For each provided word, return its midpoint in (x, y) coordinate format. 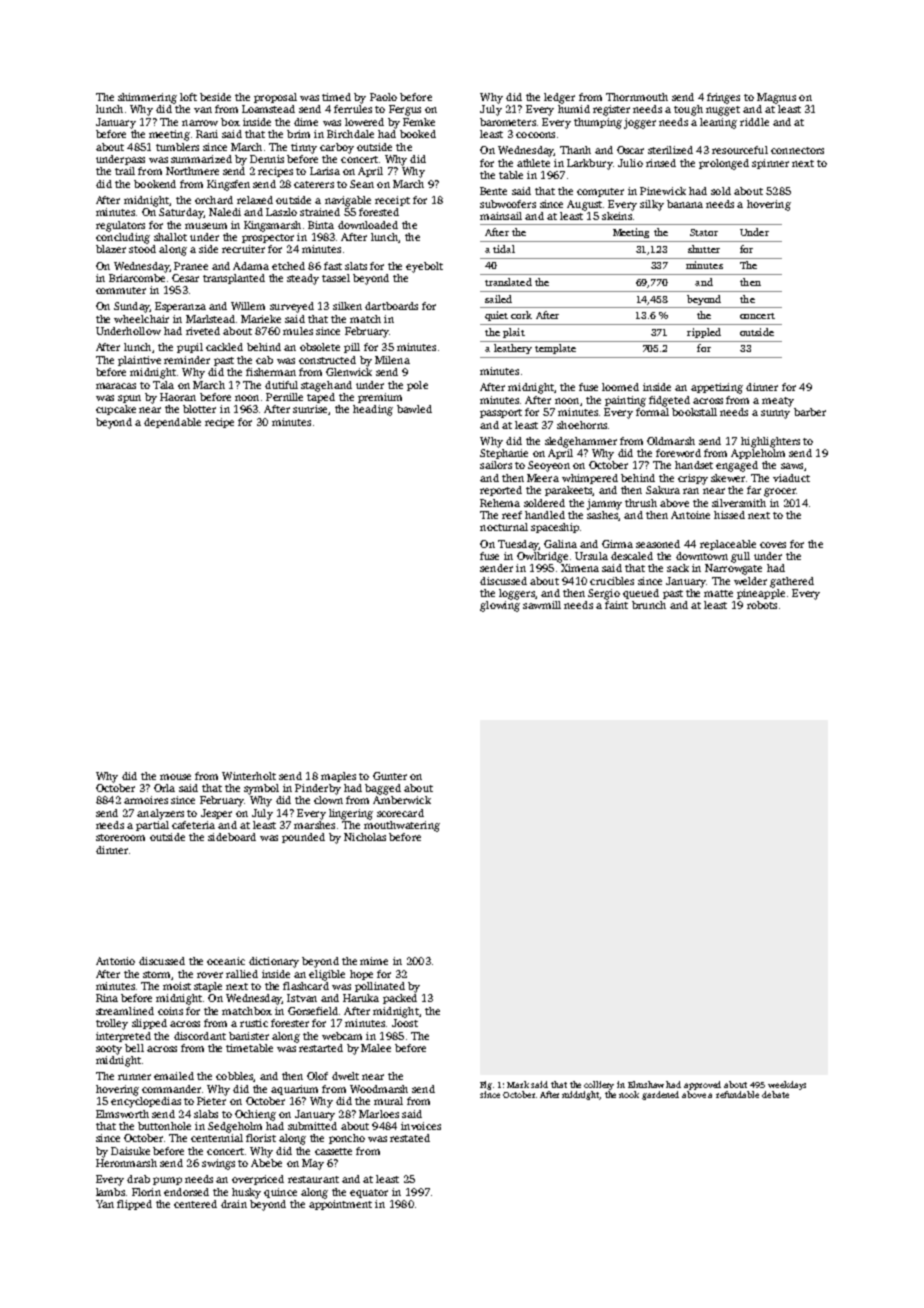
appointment (340, 1205)
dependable (172, 423)
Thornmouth (637, 97)
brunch (649, 605)
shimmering (147, 98)
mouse (175, 777)
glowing (500, 606)
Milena (392, 360)
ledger (559, 98)
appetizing (717, 388)
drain (234, 1204)
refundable (737, 1094)
